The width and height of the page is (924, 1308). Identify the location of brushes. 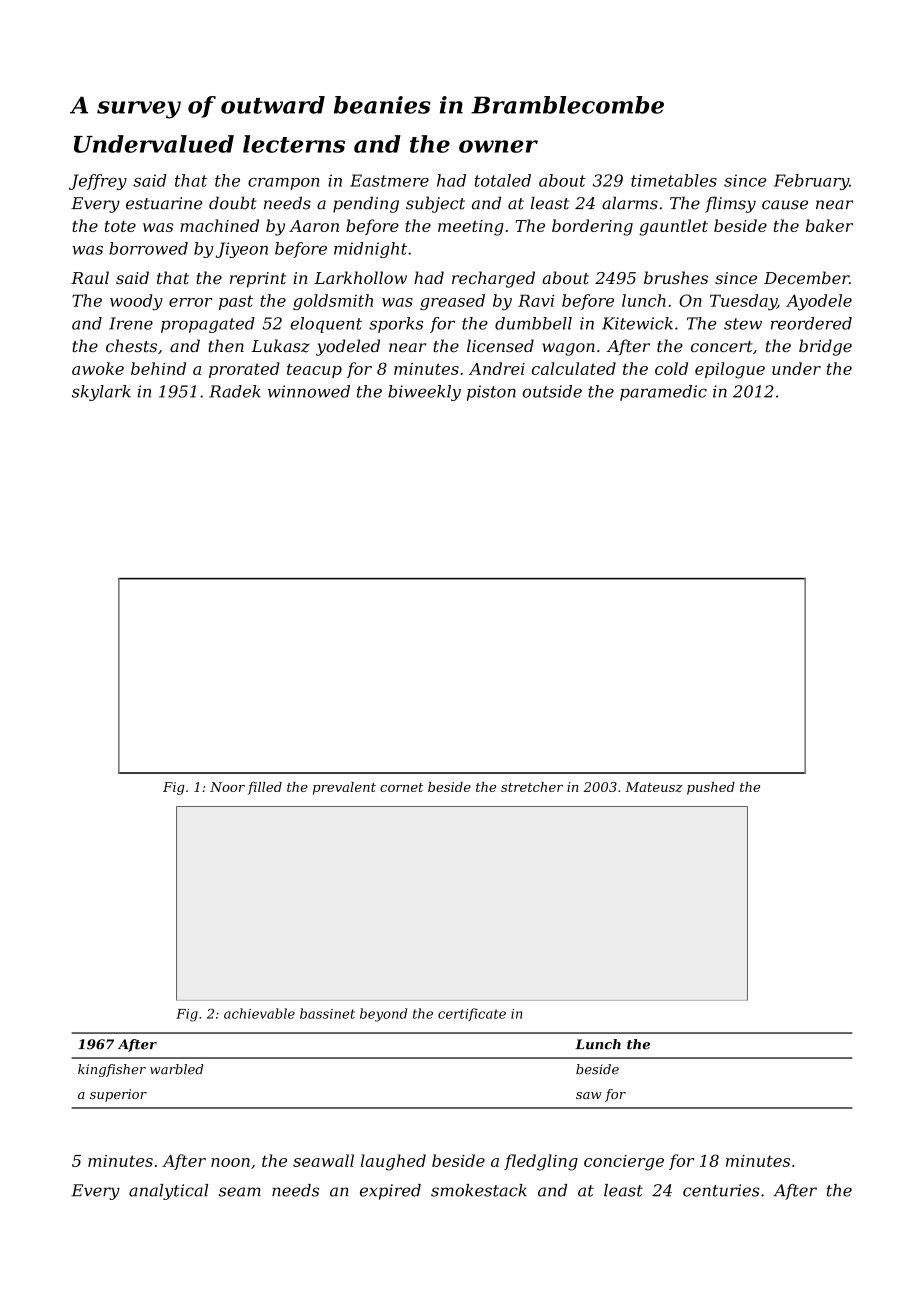
(676, 277).
